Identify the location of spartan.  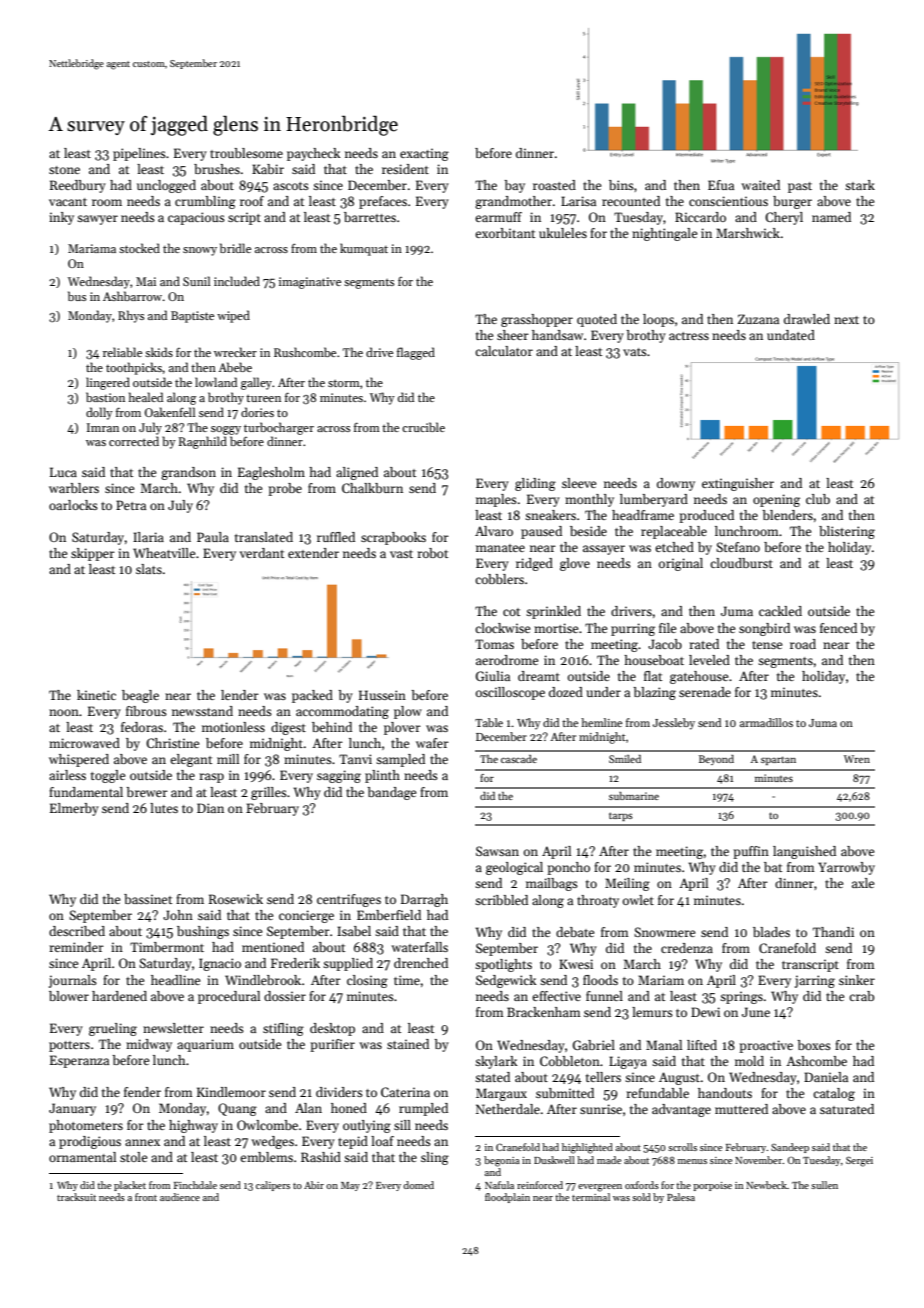
(778, 760).
